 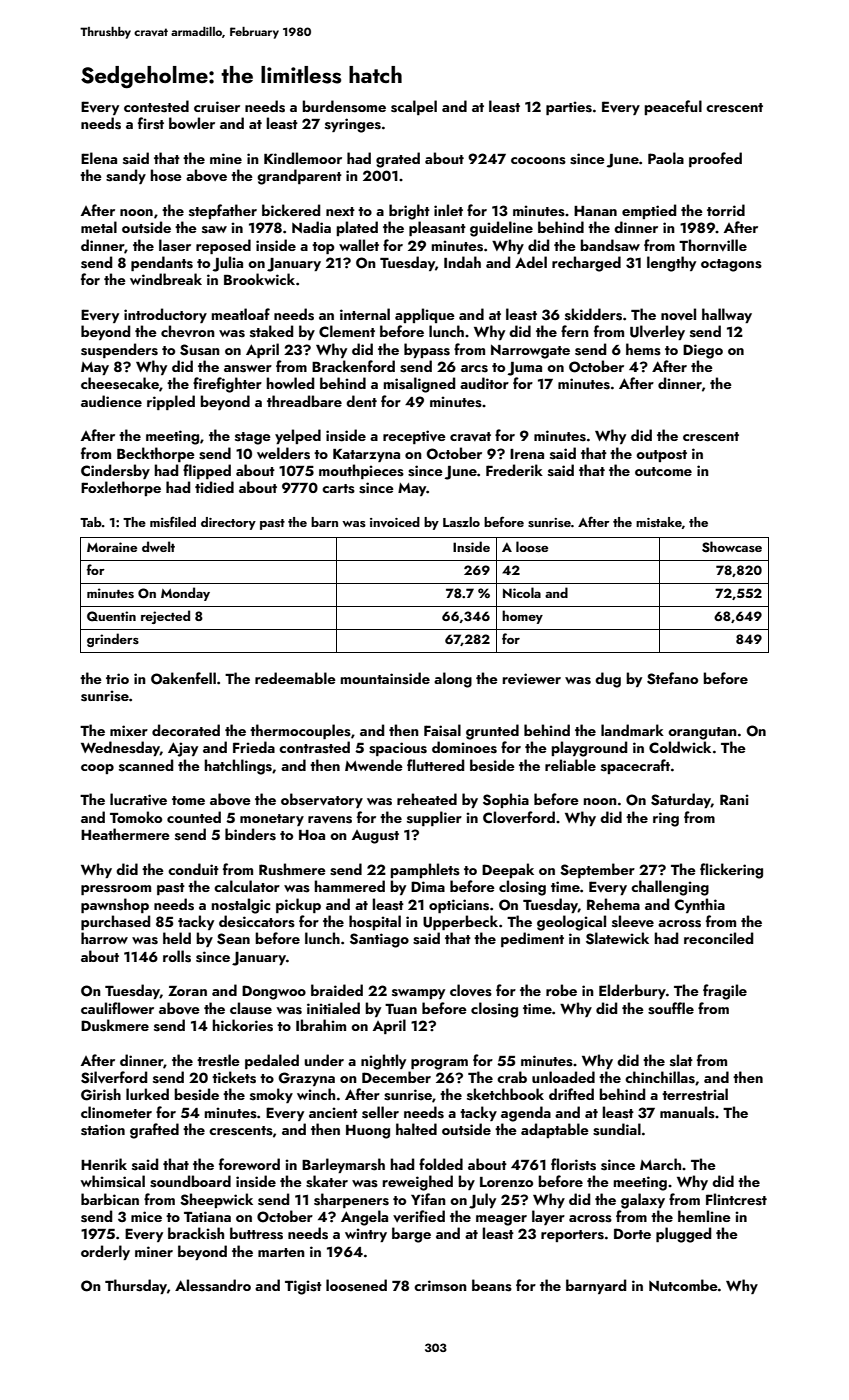 What do you see at coordinates (414, 107) in the image?
I see `scalpel` at bounding box center [414, 107].
